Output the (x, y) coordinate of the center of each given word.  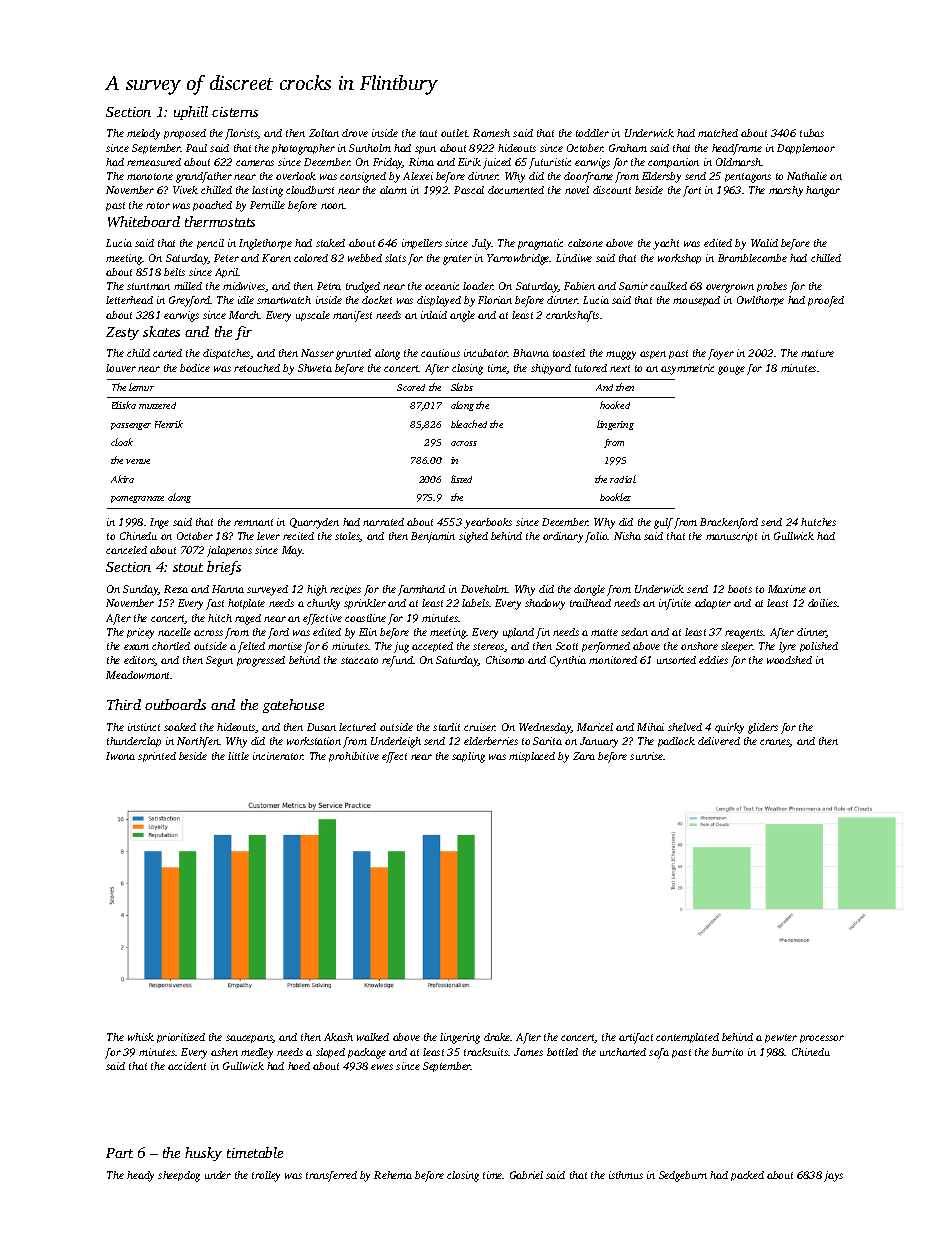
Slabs (462, 387)
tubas (812, 133)
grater (457, 260)
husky (203, 1154)
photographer (303, 149)
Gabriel (526, 1175)
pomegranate (137, 499)
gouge (731, 370)
